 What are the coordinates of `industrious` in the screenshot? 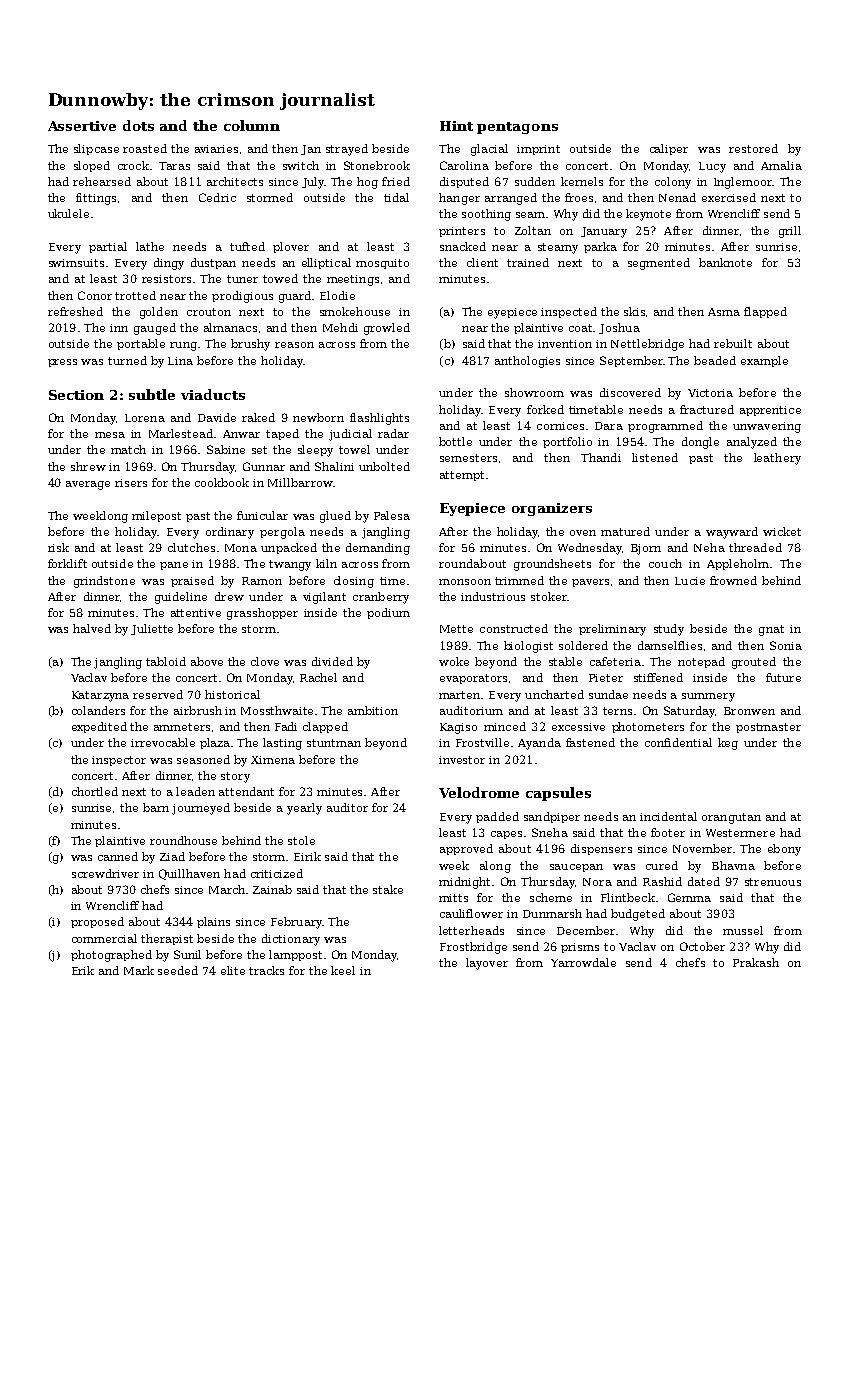 It's located at (493, 596).
